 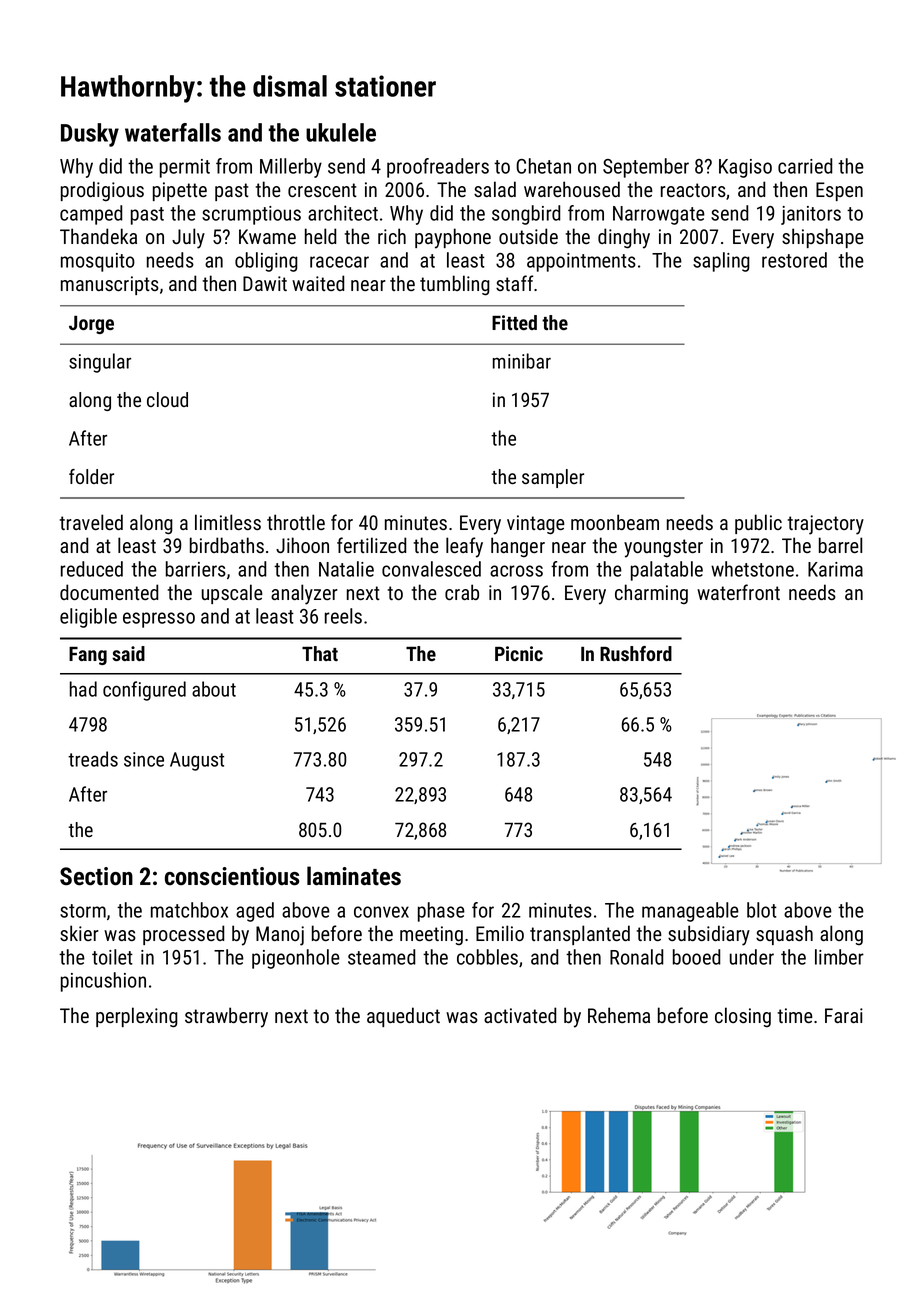 I want to click on reduced, so click(x=92, y=569).
